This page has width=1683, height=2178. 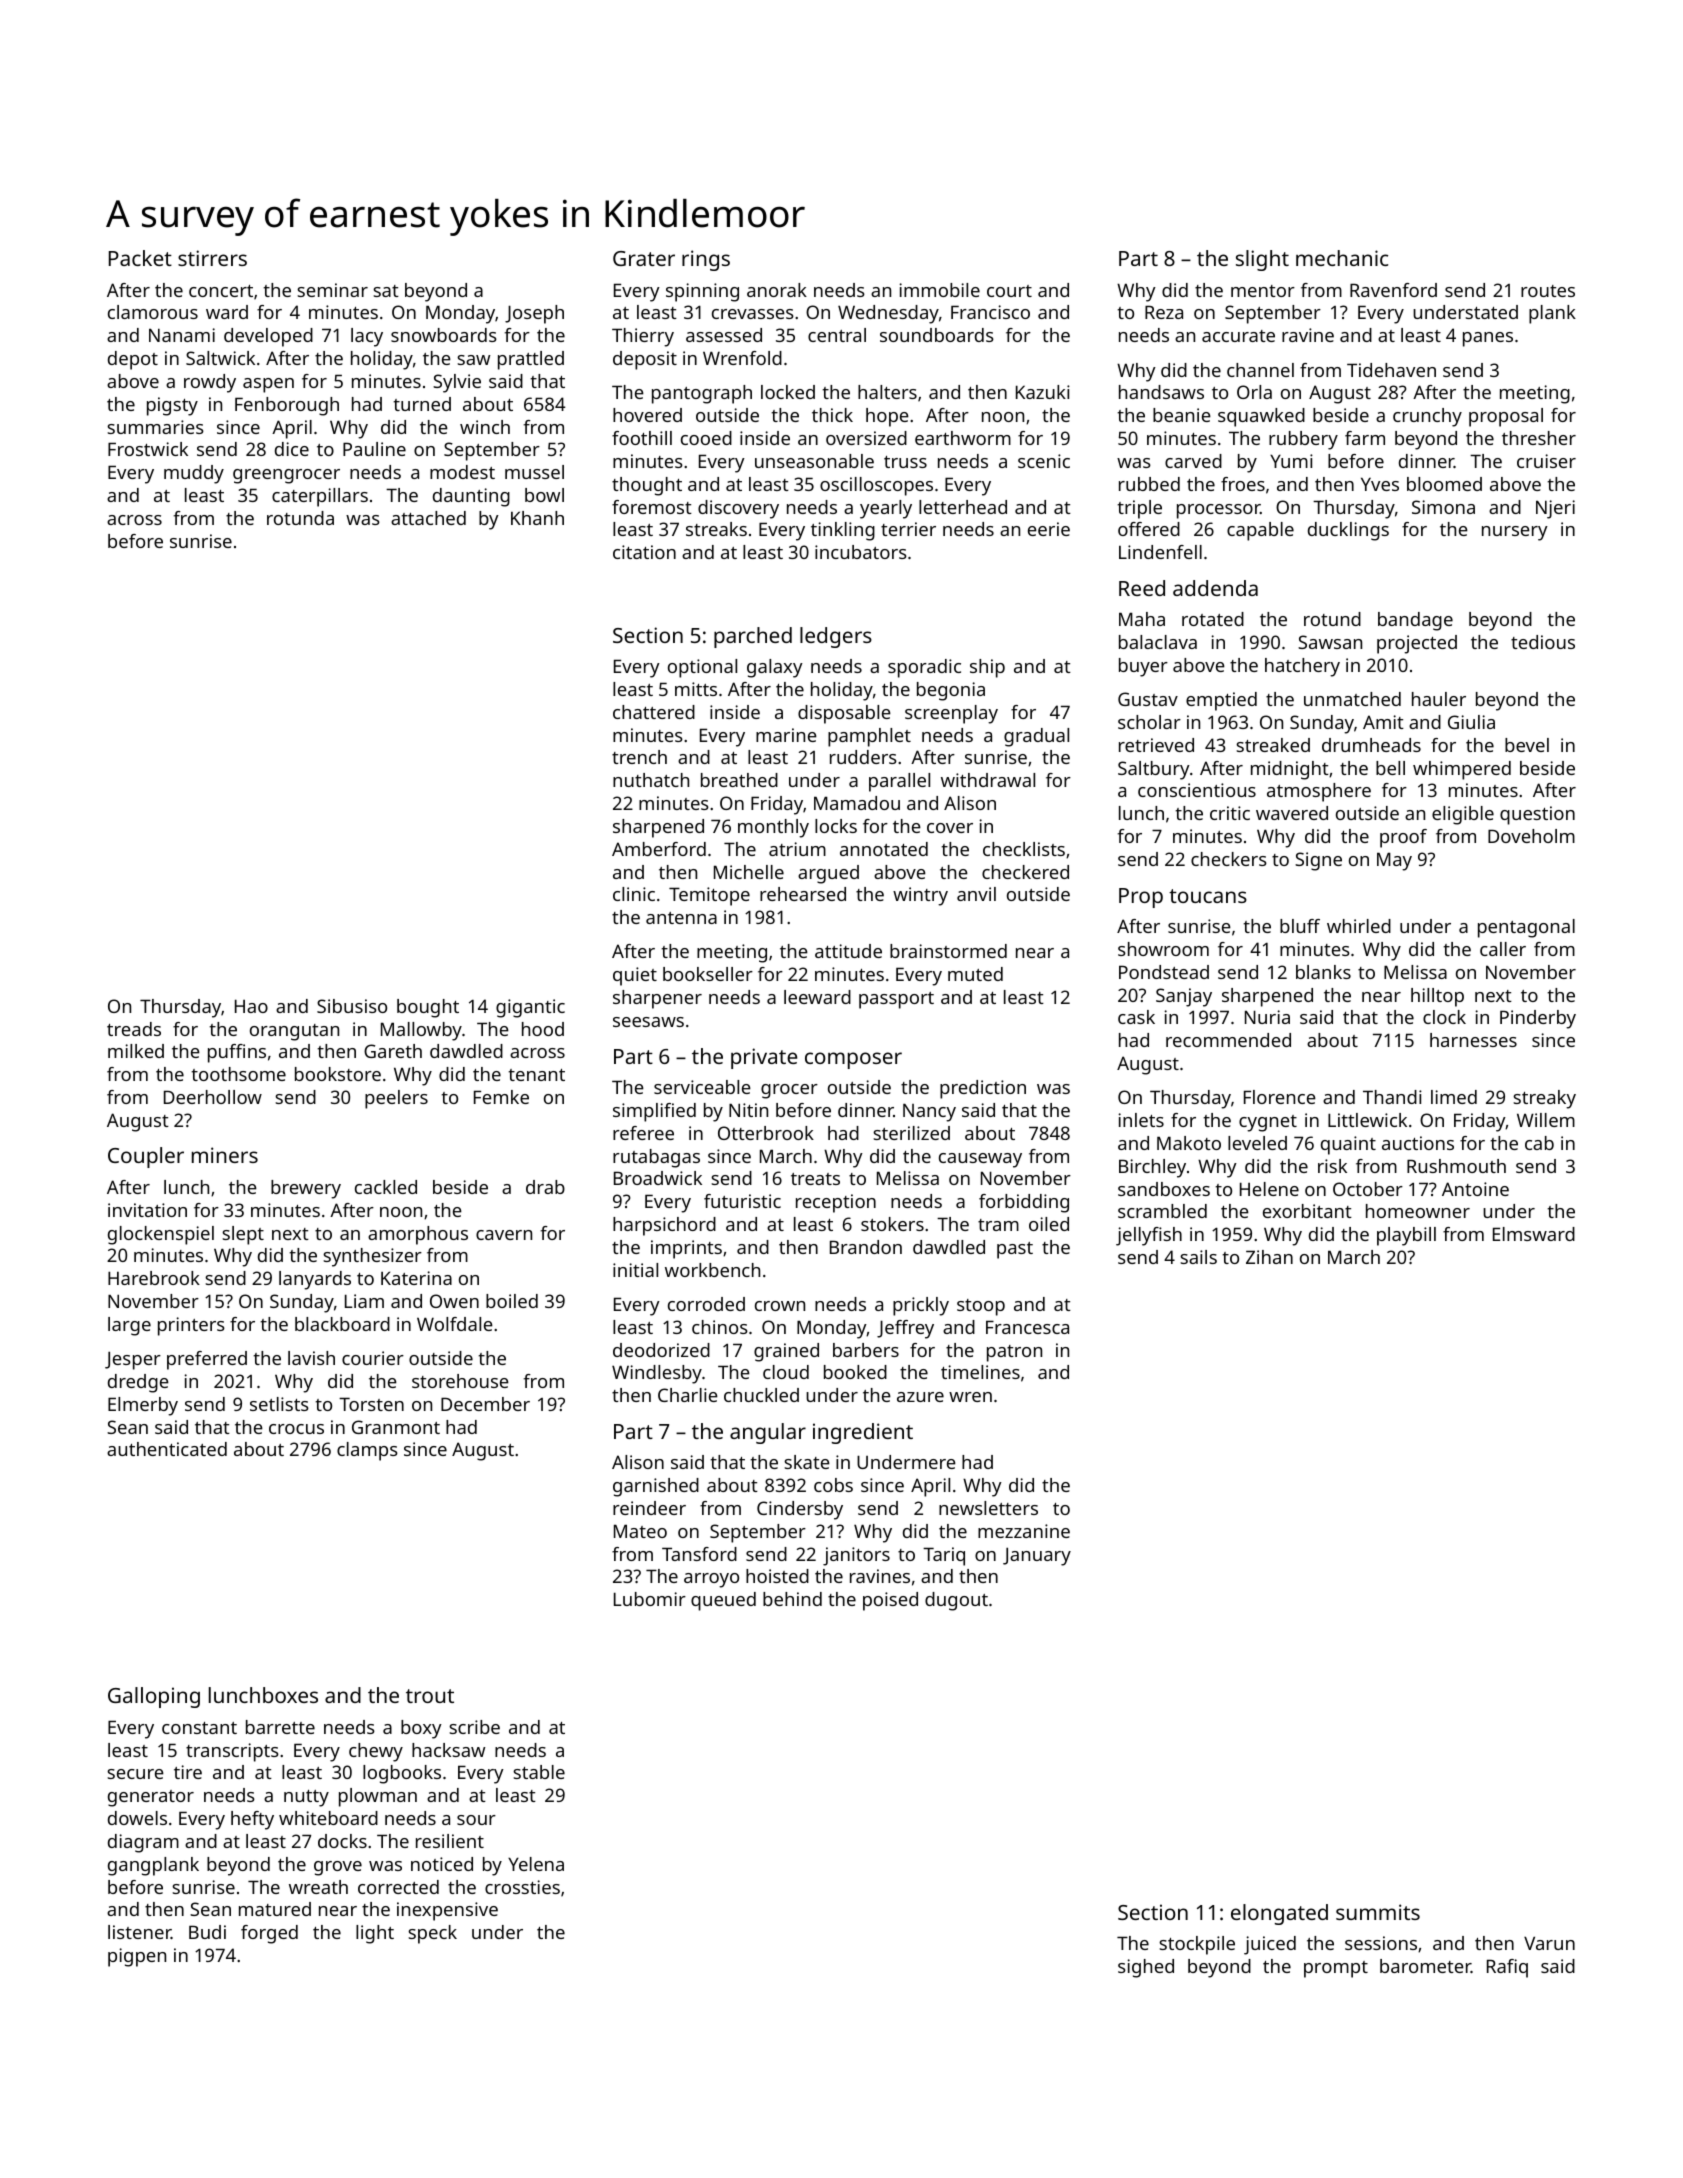 I want to click on Zihan, so click(x=1269, y=1257).
